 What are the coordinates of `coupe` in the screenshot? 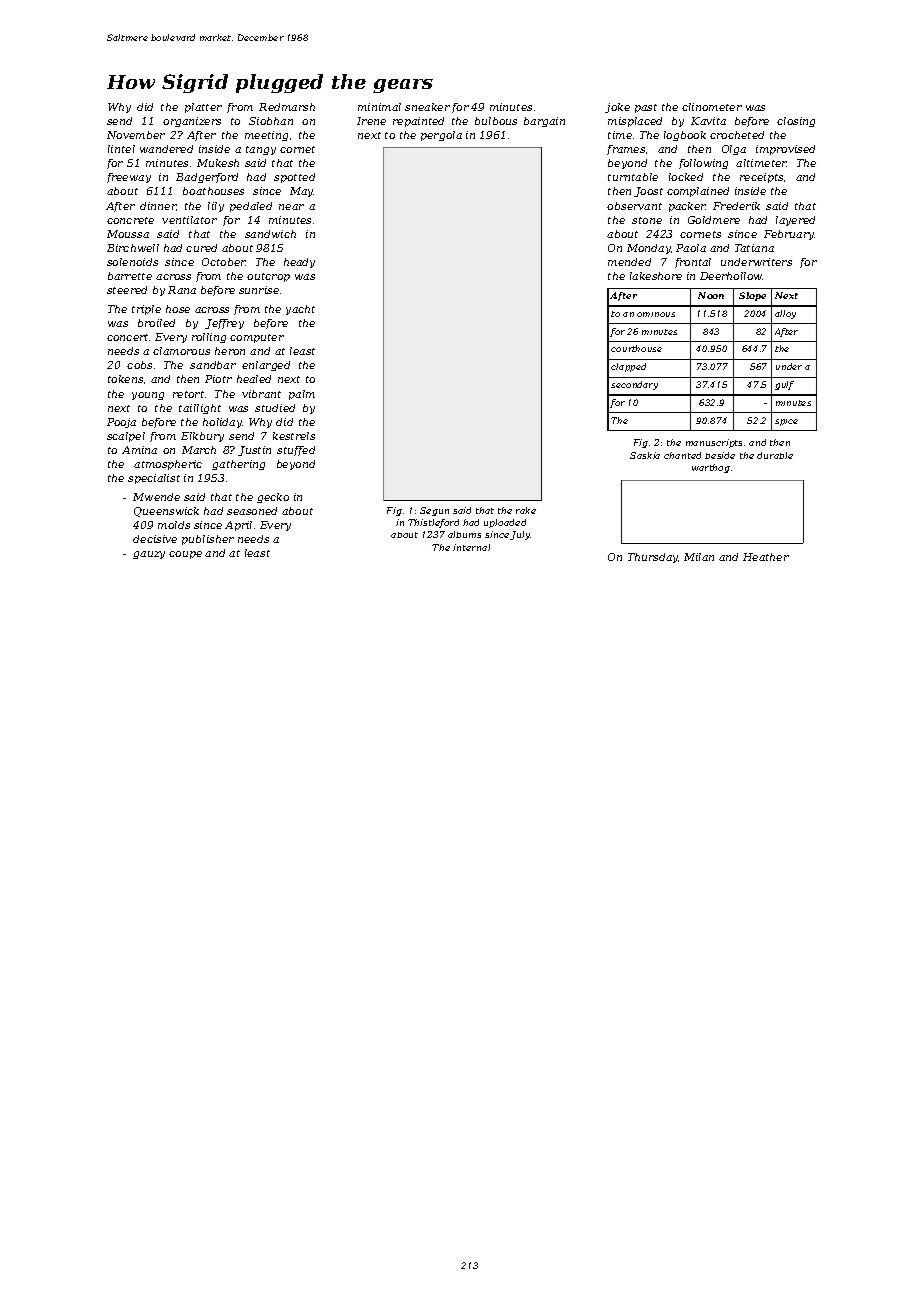 It's located at (185, 555).
